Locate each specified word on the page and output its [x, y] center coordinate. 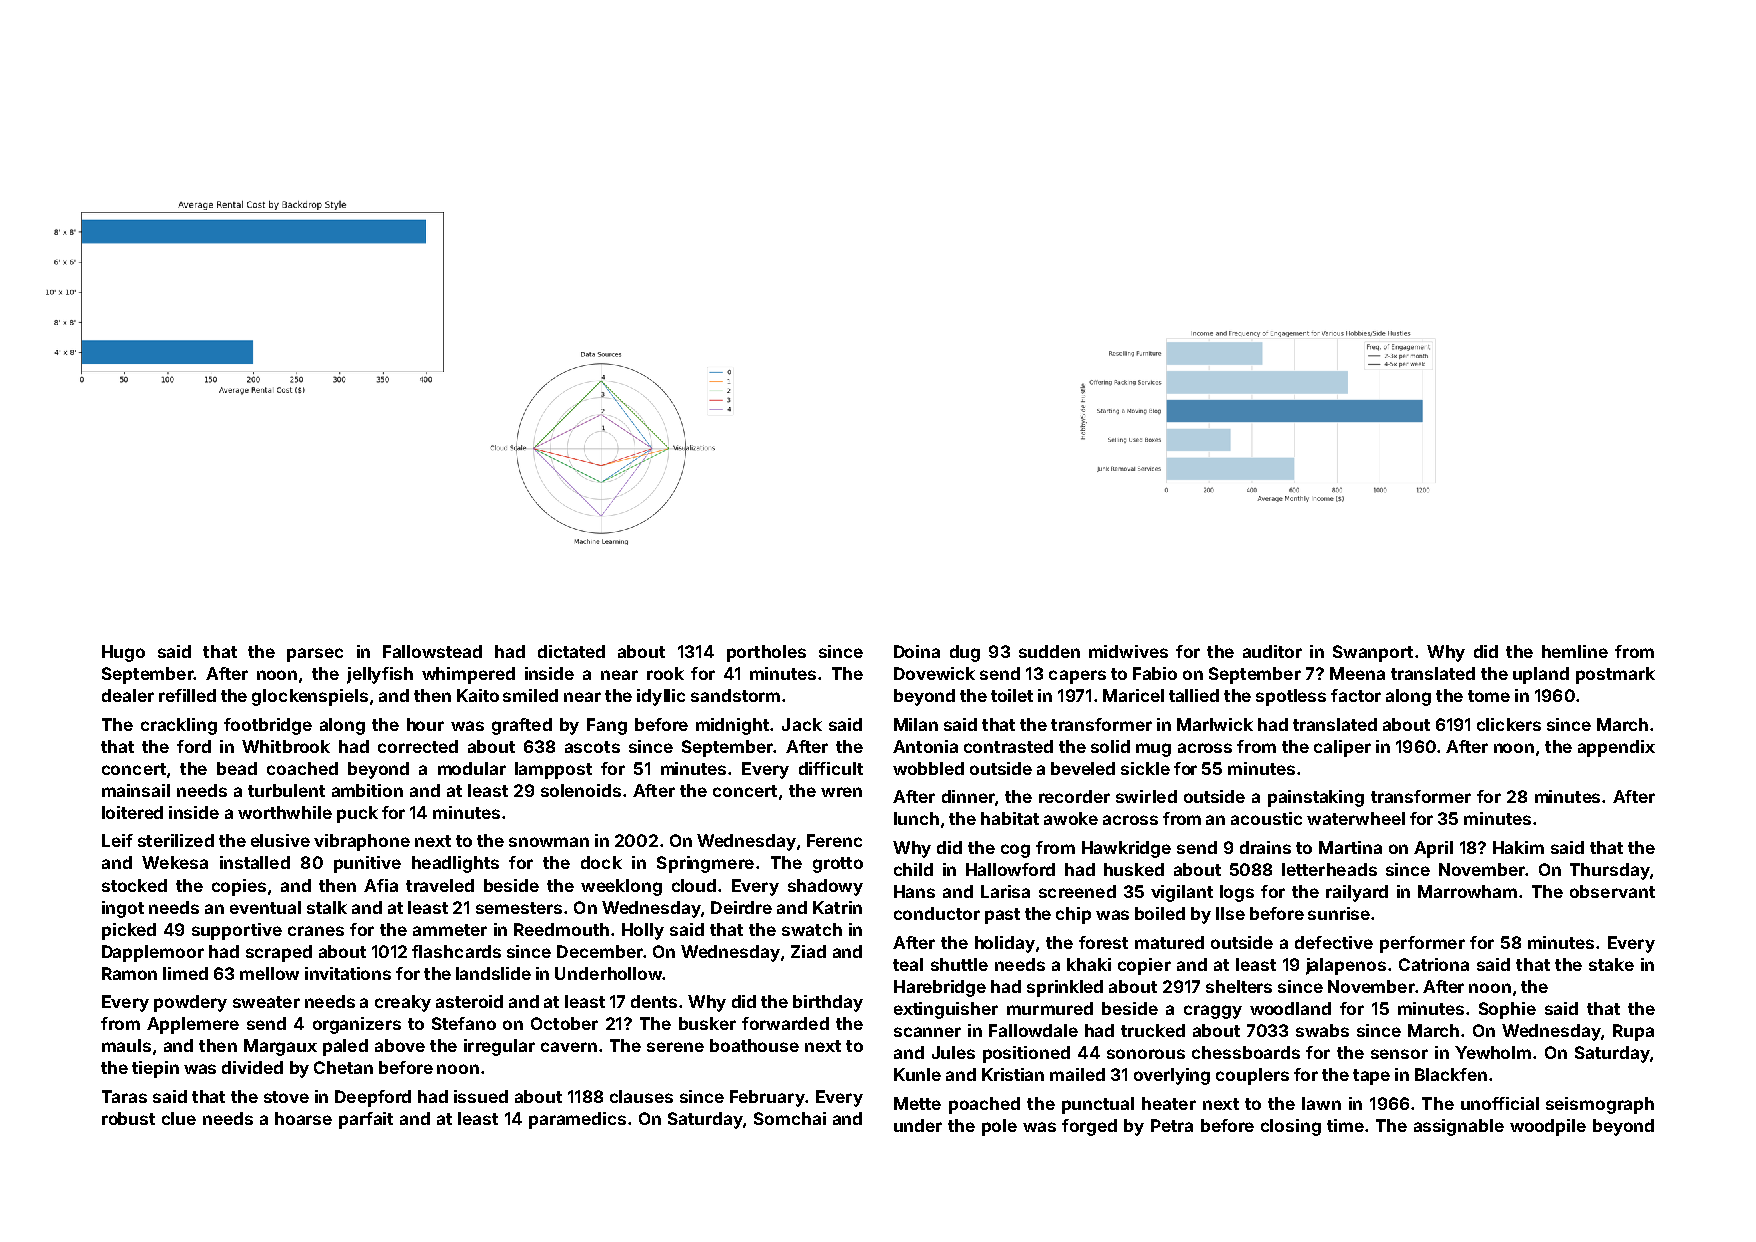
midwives [1128, 651]
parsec [315, 655]
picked [129, 931]
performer [1422, 944]
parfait [366, 1120]
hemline [1575, 651]
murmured [1050, 1008]
